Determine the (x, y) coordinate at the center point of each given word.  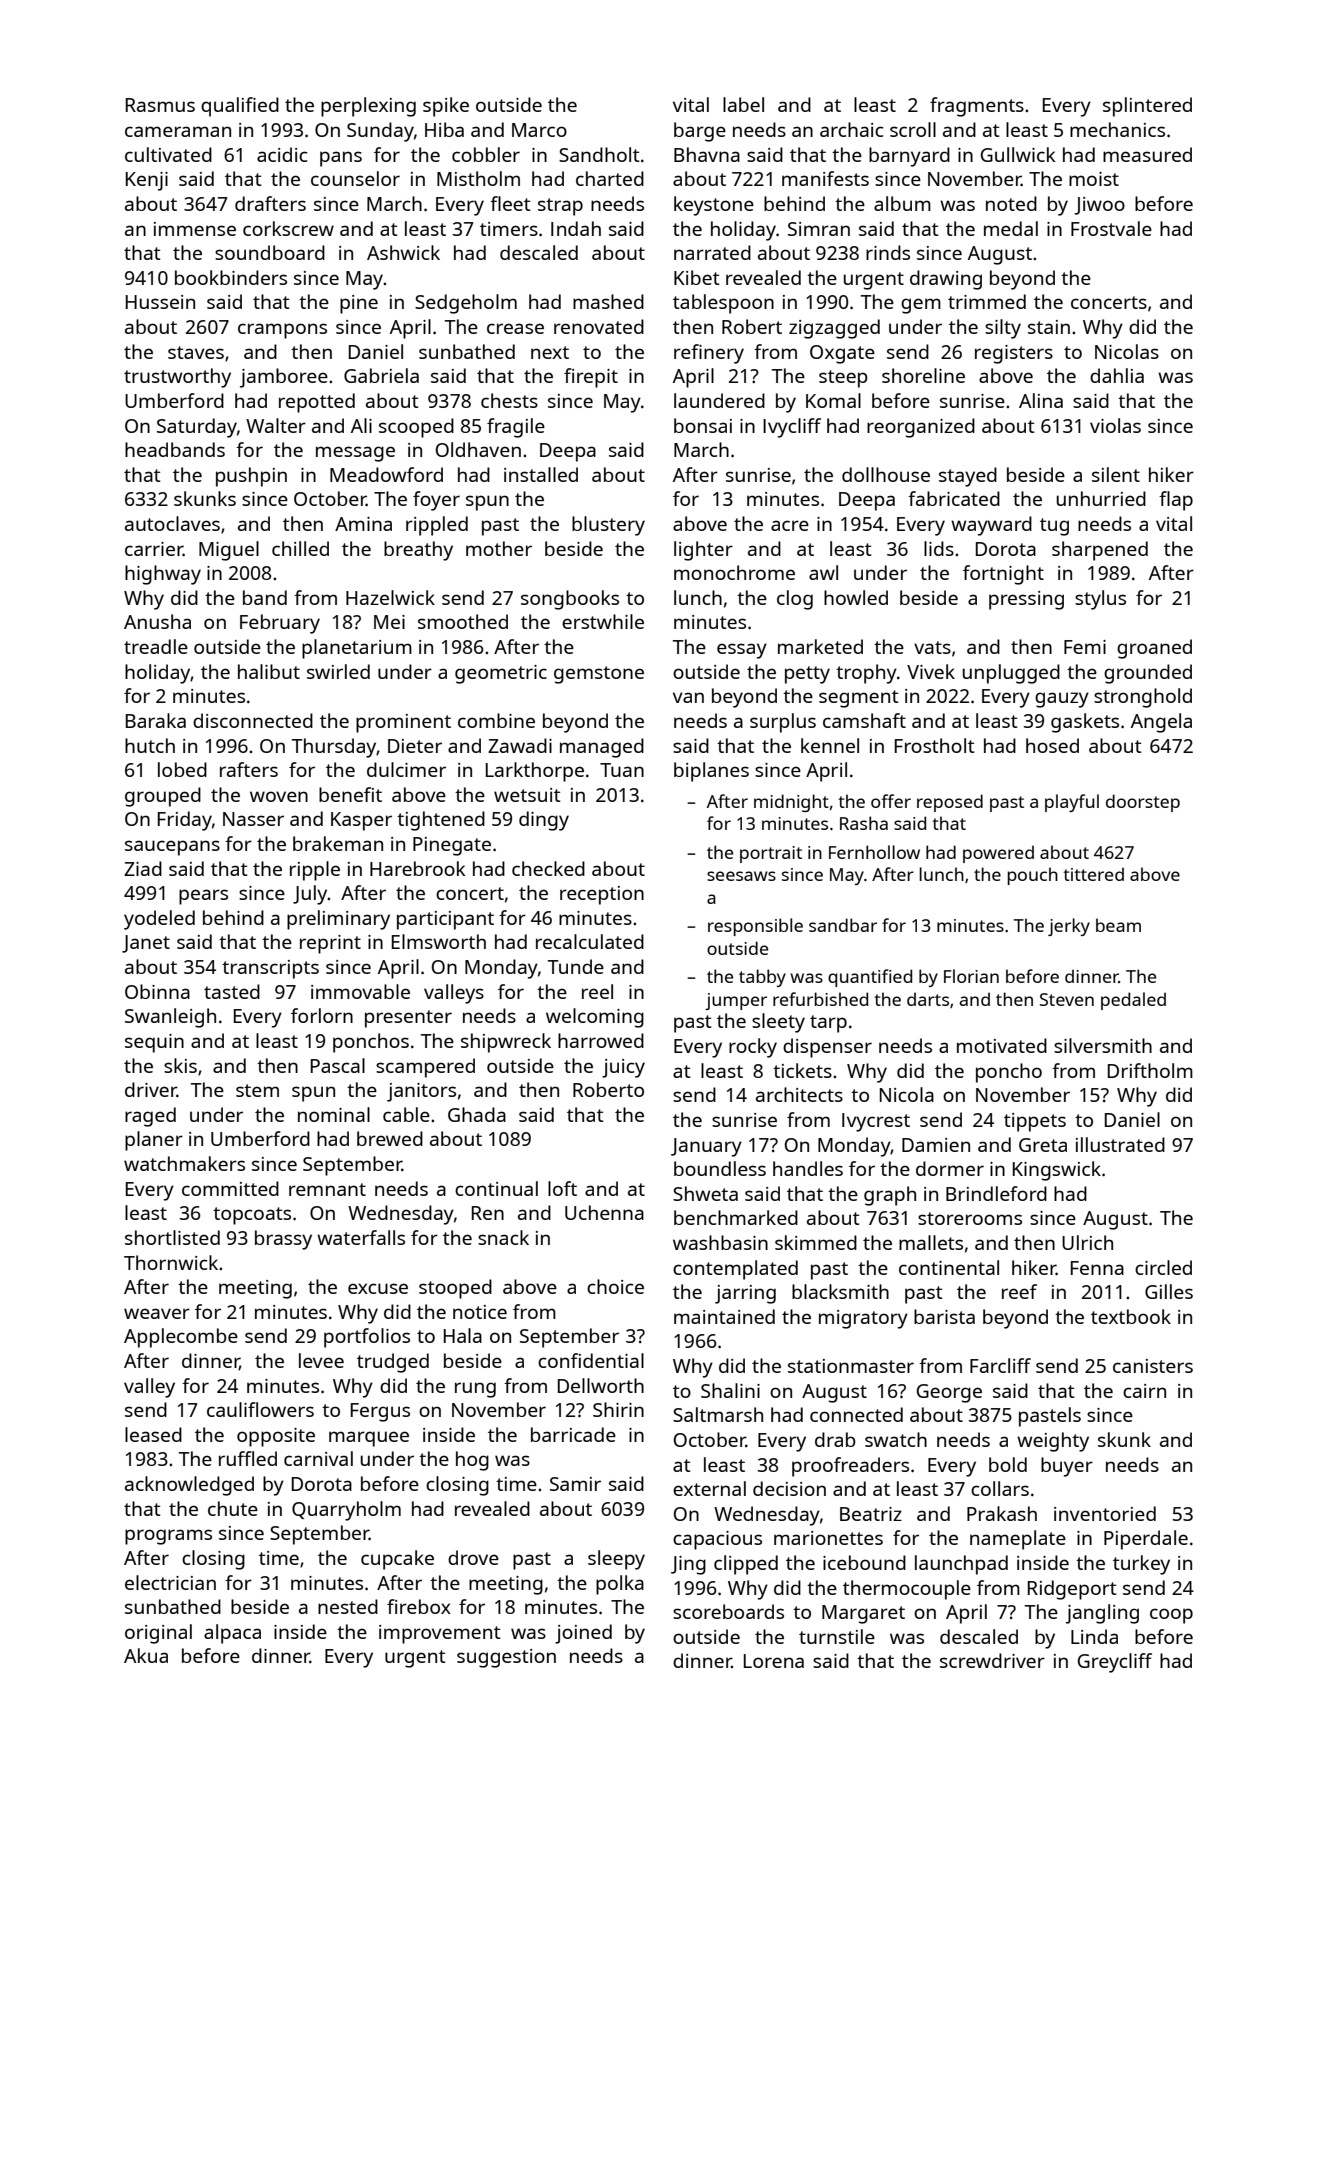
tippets (1035, 1122)
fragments (977, 107)
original (158, 1634)
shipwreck (506, 1043)
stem (257, 1090)
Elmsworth (439, 941)
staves (196, 352)
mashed (608, 301)
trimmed (987, 301)
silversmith (1103, 1045)
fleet (510, 203)
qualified (240, 107)
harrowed (601, 1040)
